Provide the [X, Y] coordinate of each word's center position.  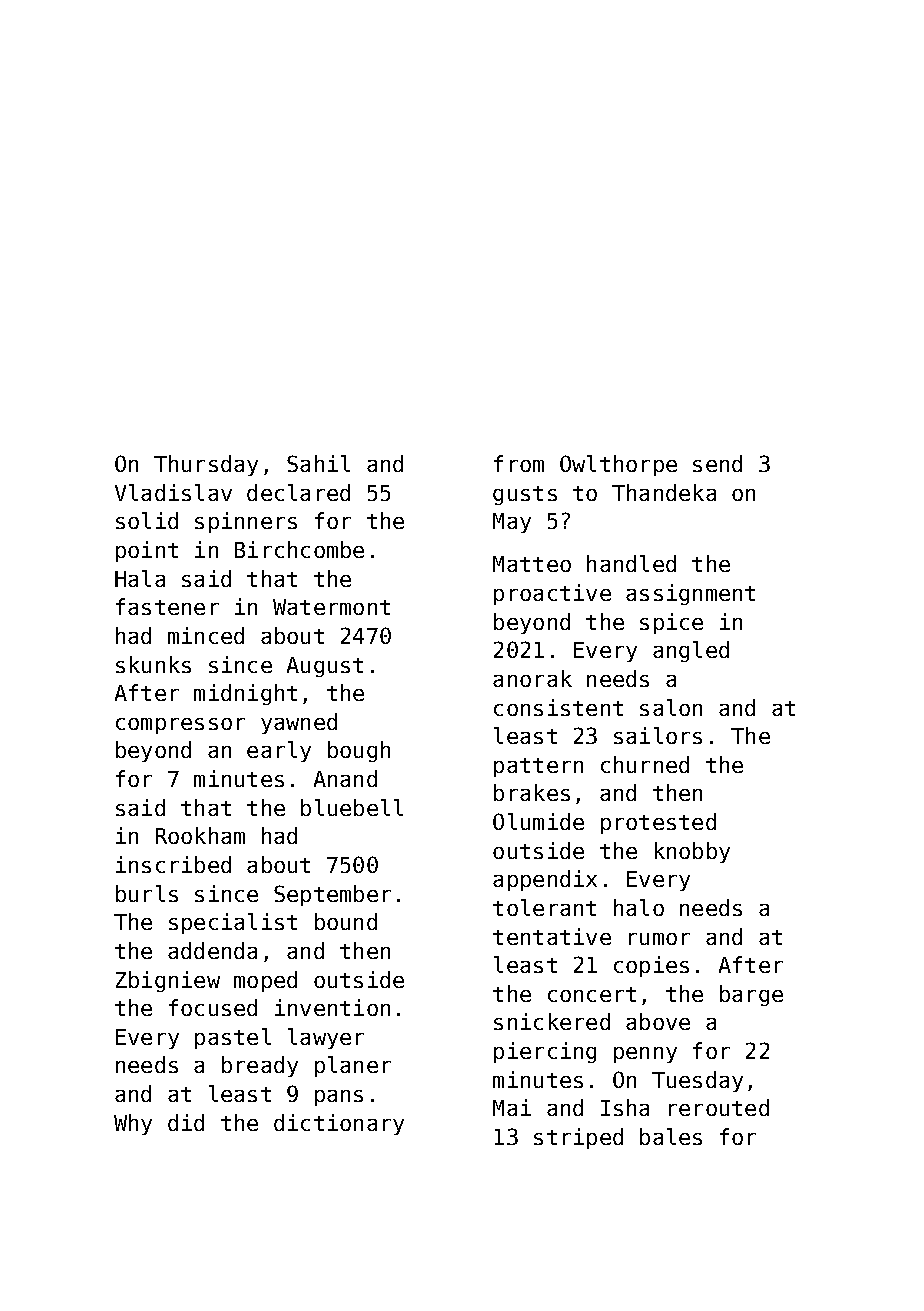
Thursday [206, 465]
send [717, 463]
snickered [552, 1021]
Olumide [538, 821]
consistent [558, 707]
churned [645, 764]
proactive [552, 594]
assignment [690, 594]
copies [651, 966]
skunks [153, 664]
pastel [233, 1038]
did [186, 1122]
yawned [299, 723]
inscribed [173, 864]
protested [658, 823]
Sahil [318, 463]
